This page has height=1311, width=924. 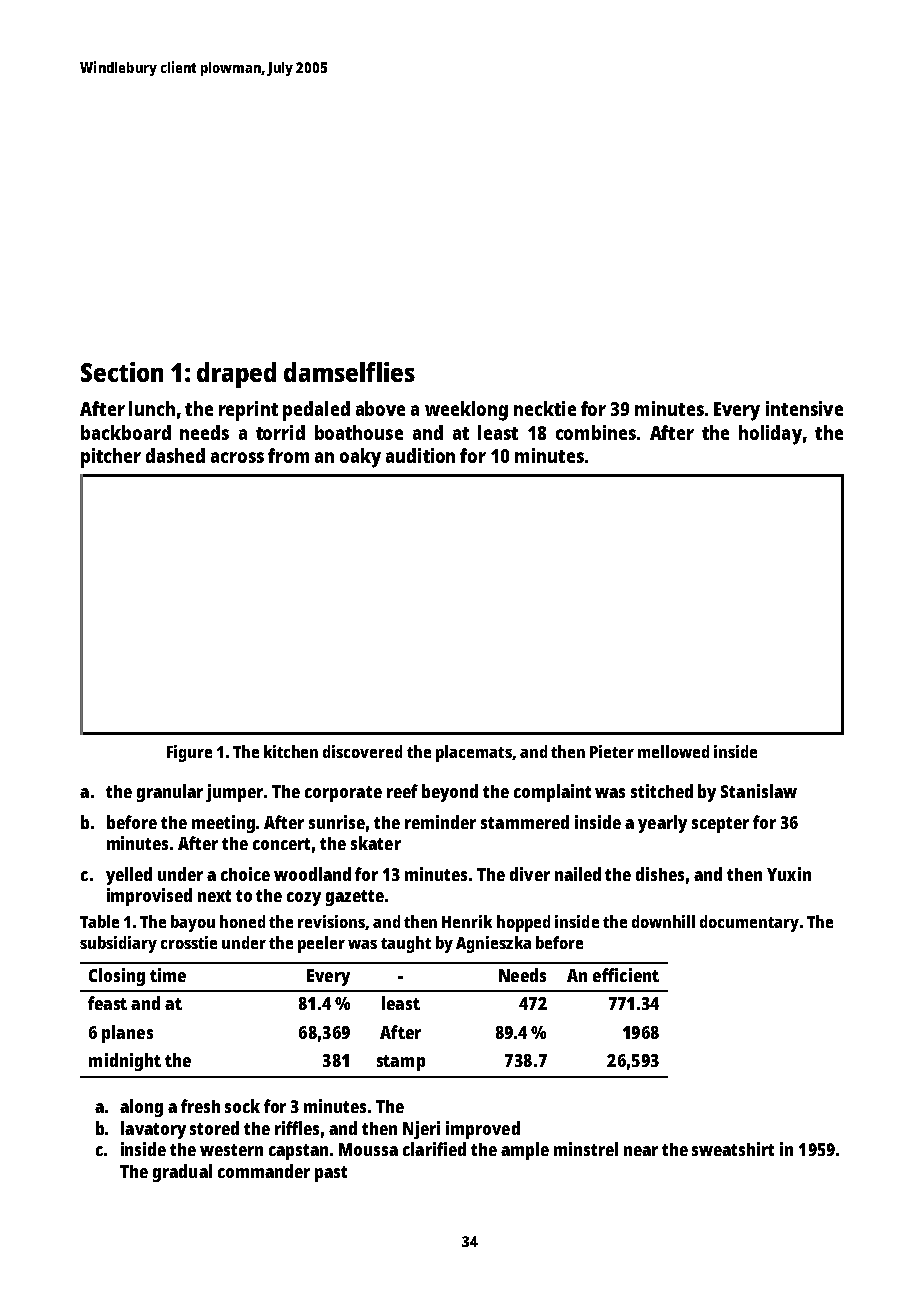 What do you see at coordinates (673, 751) in the page?
I see `mellowed` at bounding box center [673, 751].
